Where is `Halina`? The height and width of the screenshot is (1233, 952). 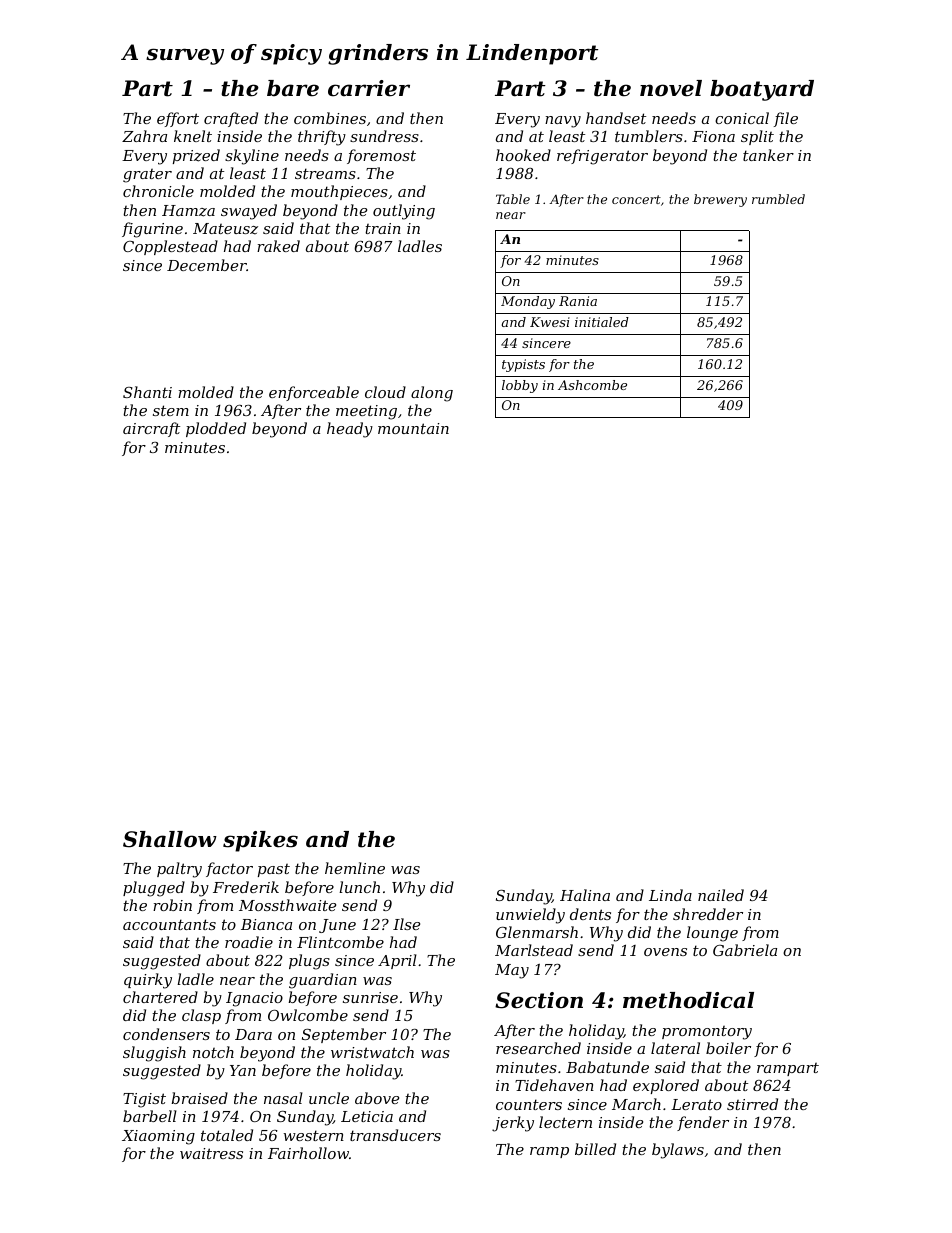 Halina is located at coordinates (585, 895).
